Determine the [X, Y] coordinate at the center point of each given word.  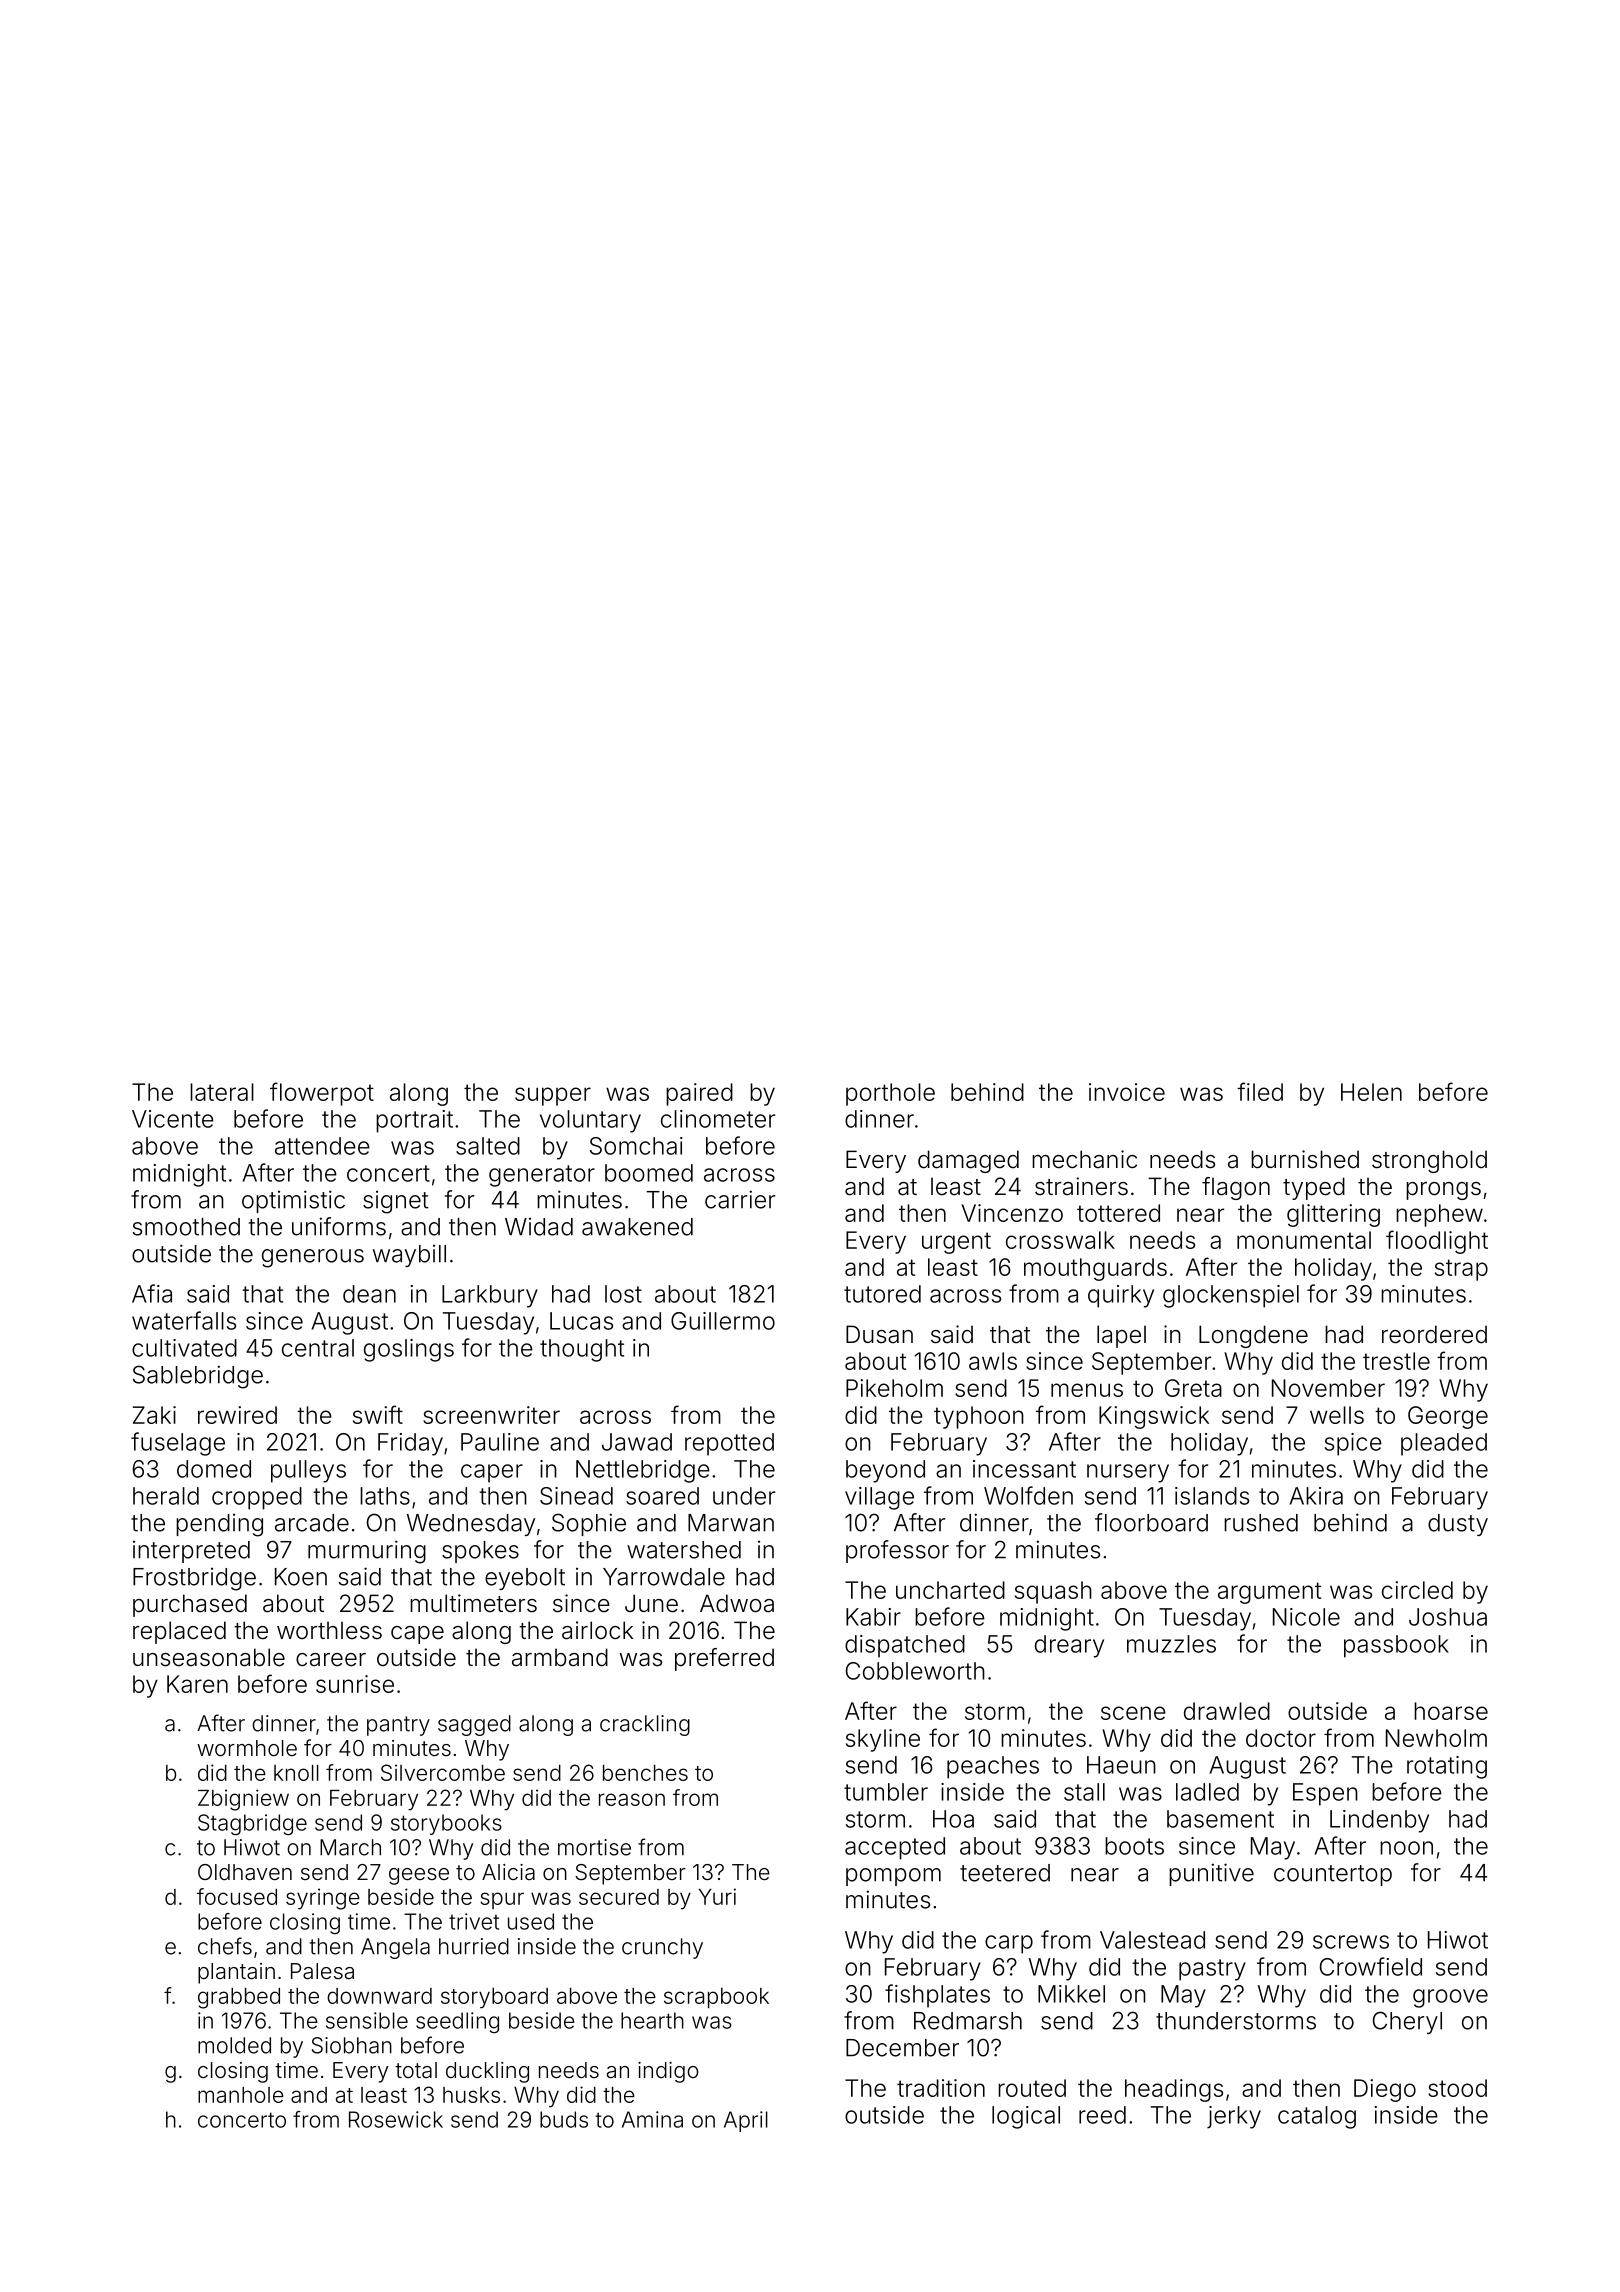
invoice [1127, 1092]
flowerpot [322, 1094]
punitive [1211, 1874]
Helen [1371, 1092]
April [746, 2121]
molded [234, 2045]
